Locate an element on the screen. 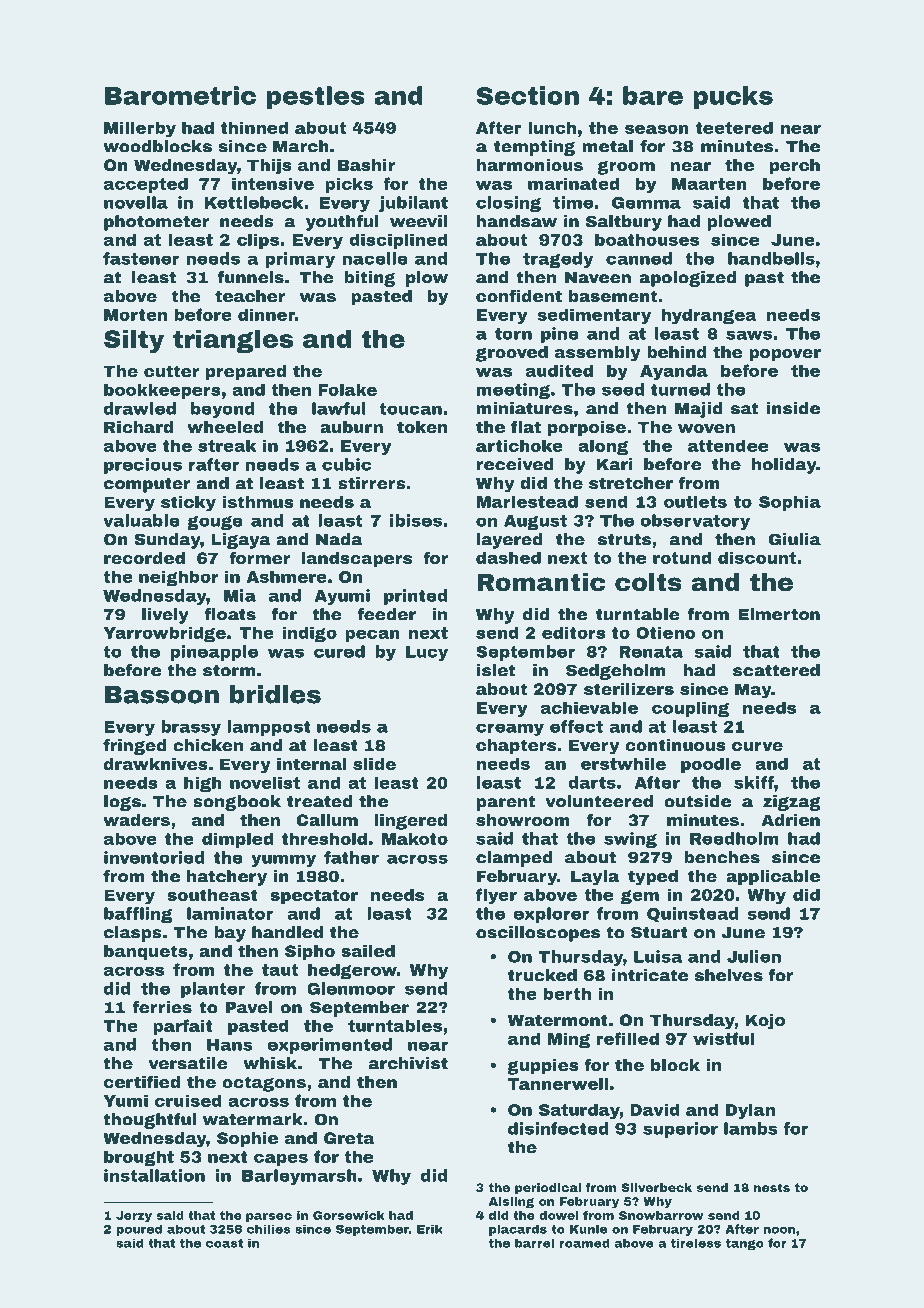 This screenshot has height=1308, width=924. parent is located at coordinates (506, 803).
